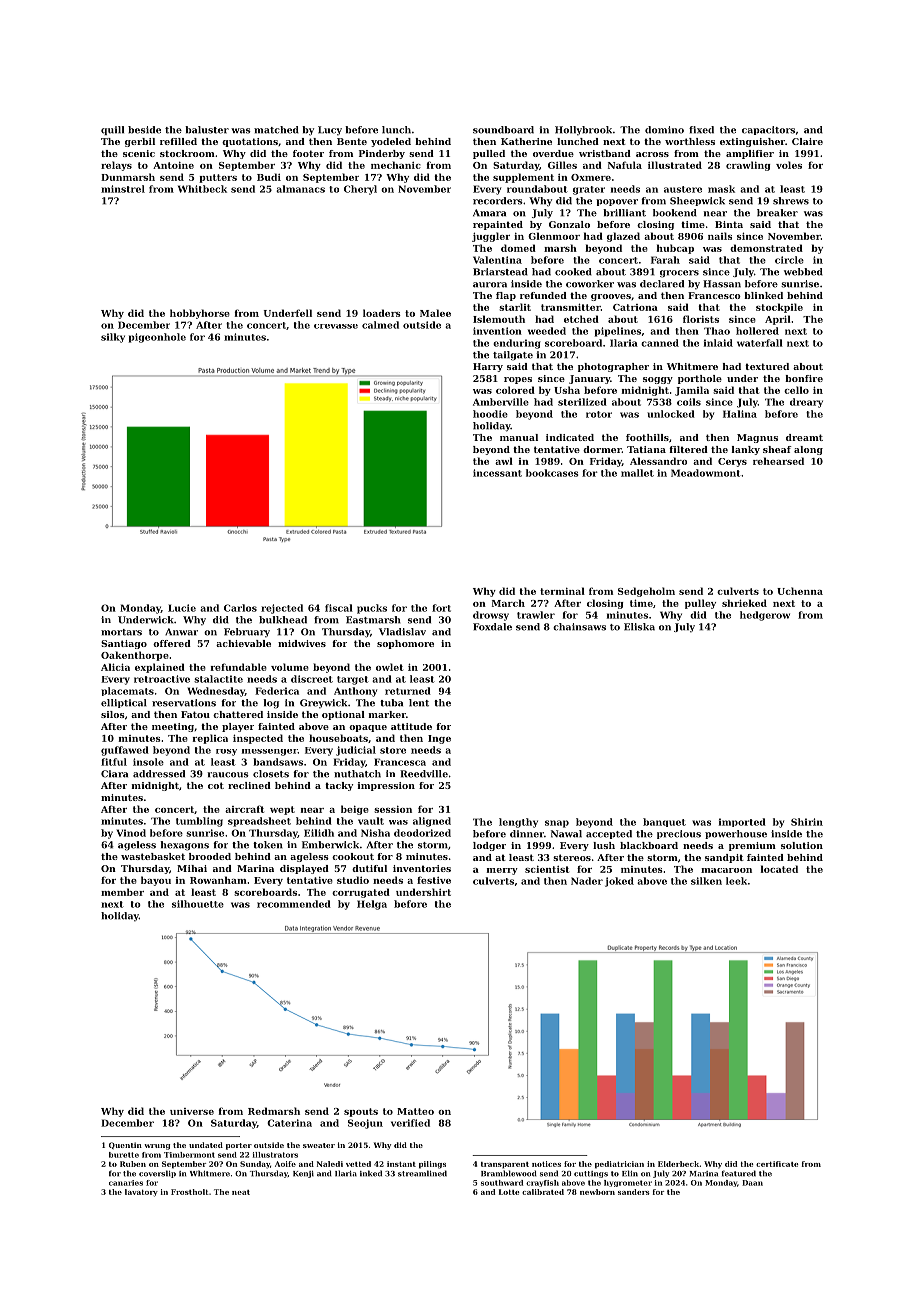 This screenshot has width=924, height=1308. Describe the element at coordinates (241, 1192) in the screenshot. I see `neat` at that location.
